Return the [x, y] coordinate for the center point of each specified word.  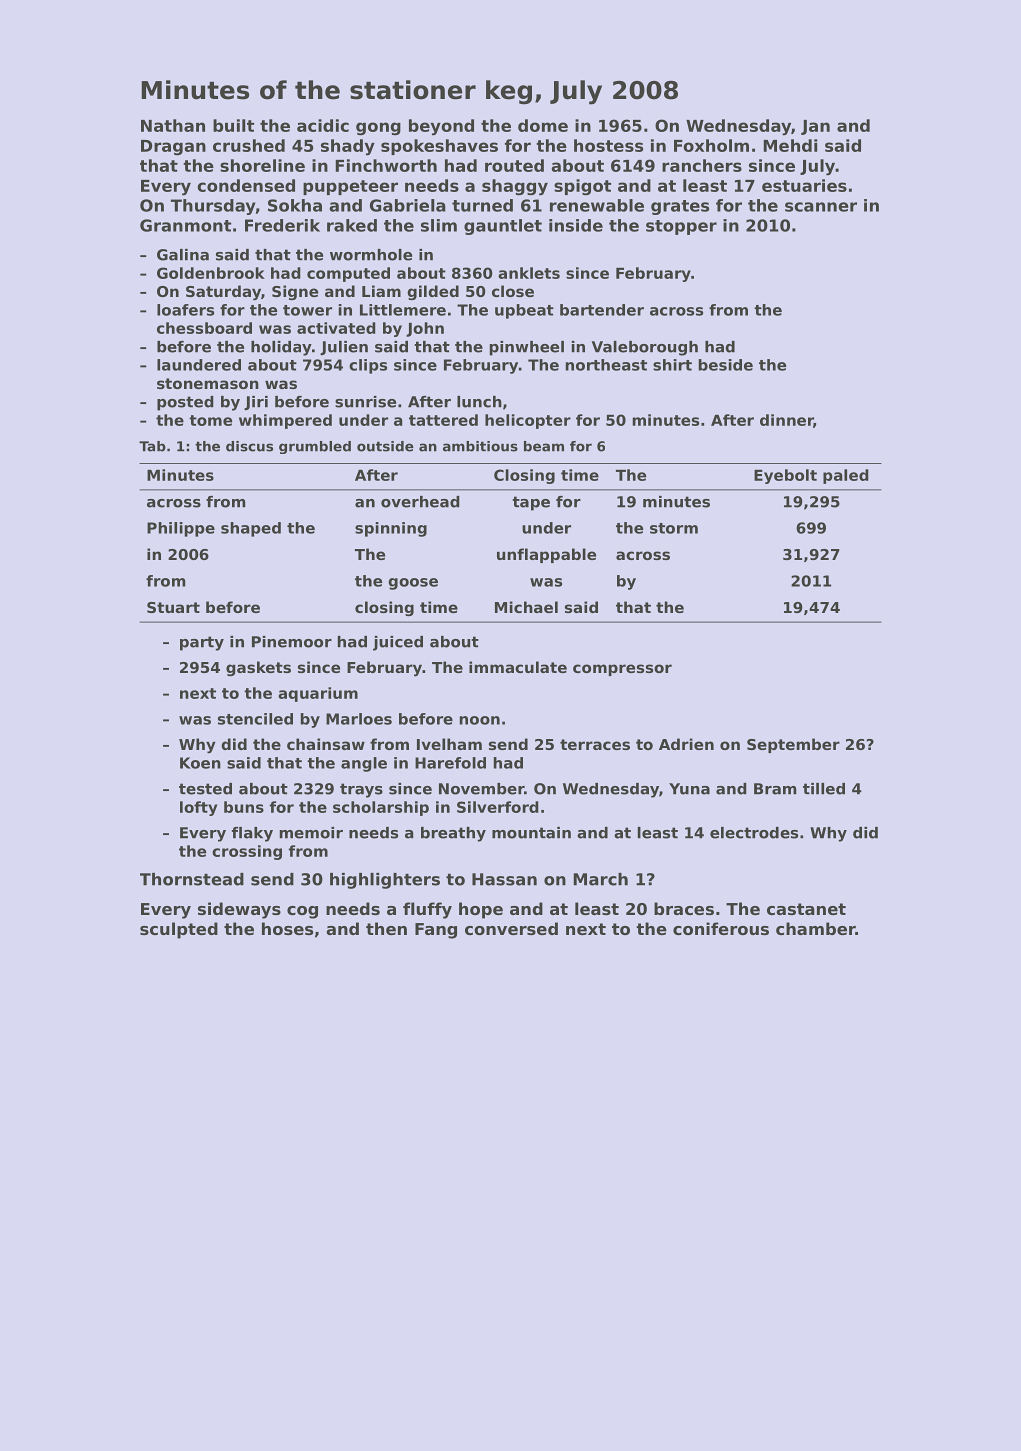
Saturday [223, 292]
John [425, 329]
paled [846, 476]
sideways [239, 910]
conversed [511, 928]
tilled [824, 789]
